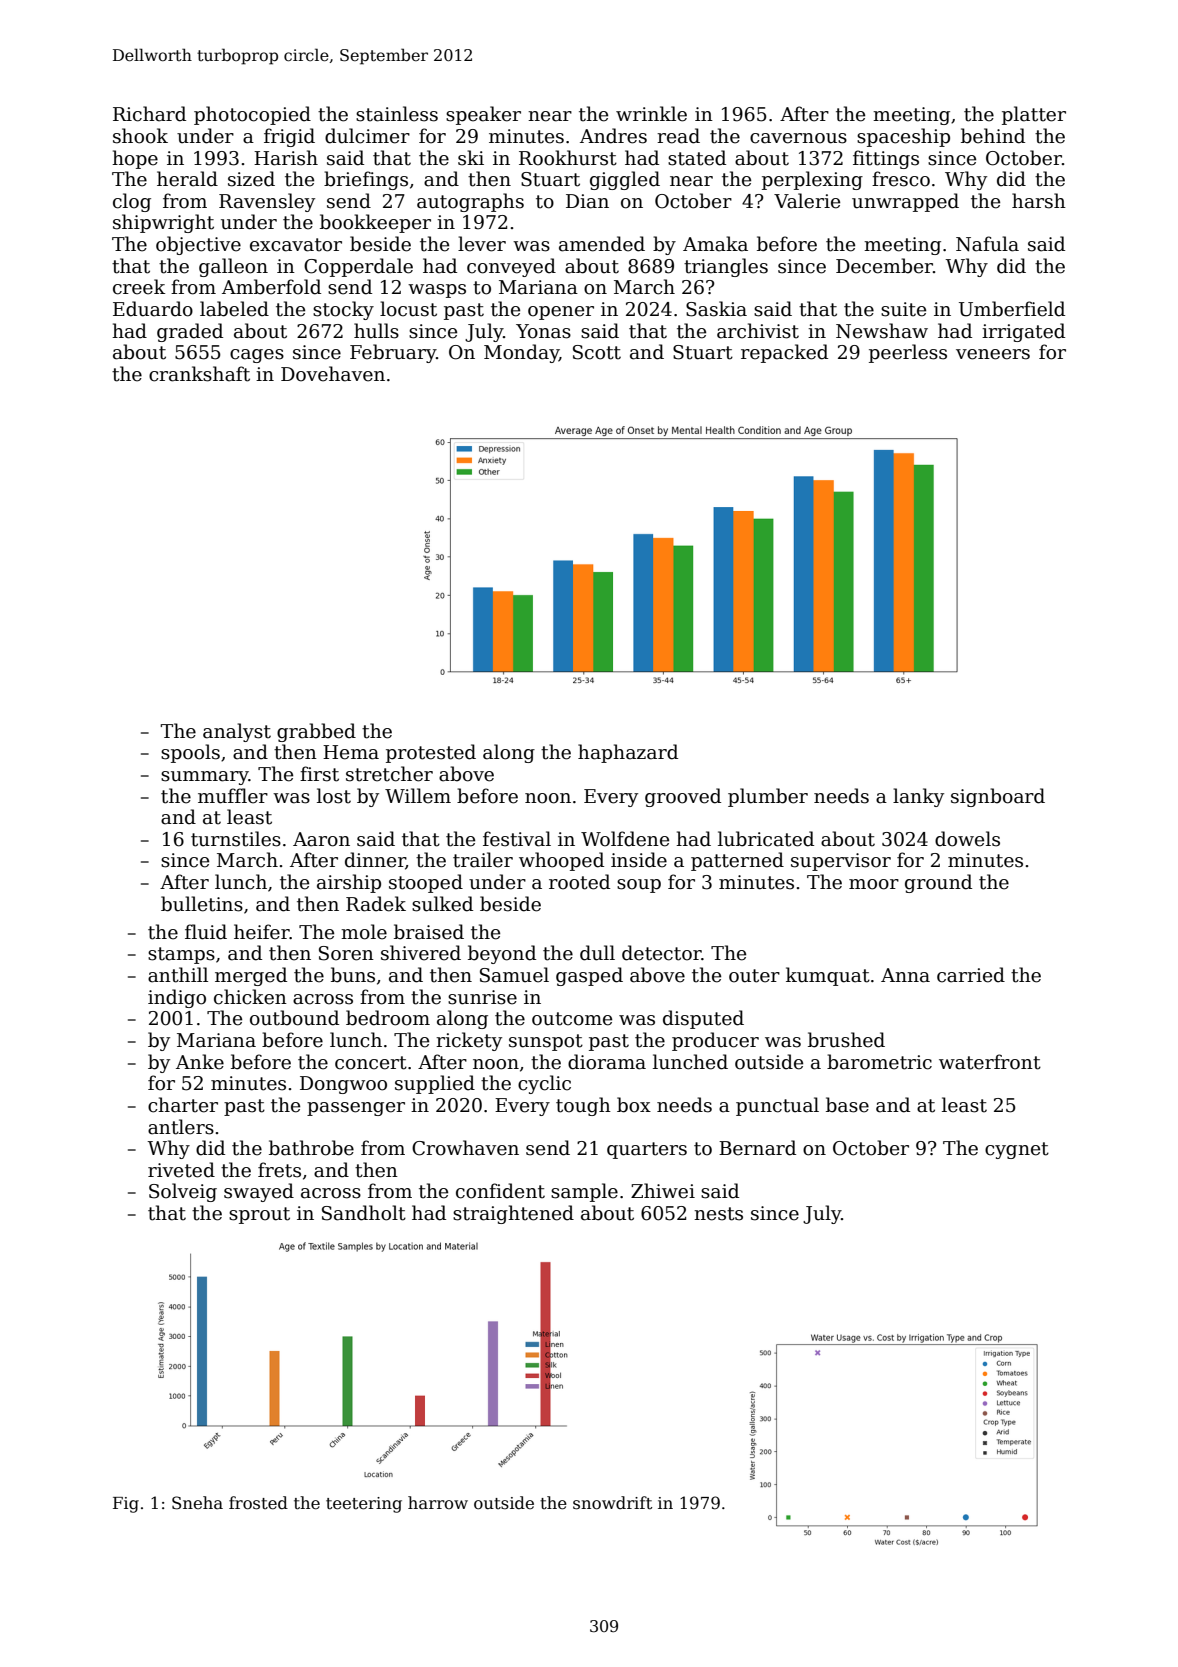 Image resolution: width=1178 pixels, height=1667 pixels. What do you see at coordinates (651, 114) in the page?
I see `wrinkle` at bounding box center [651, 114].
